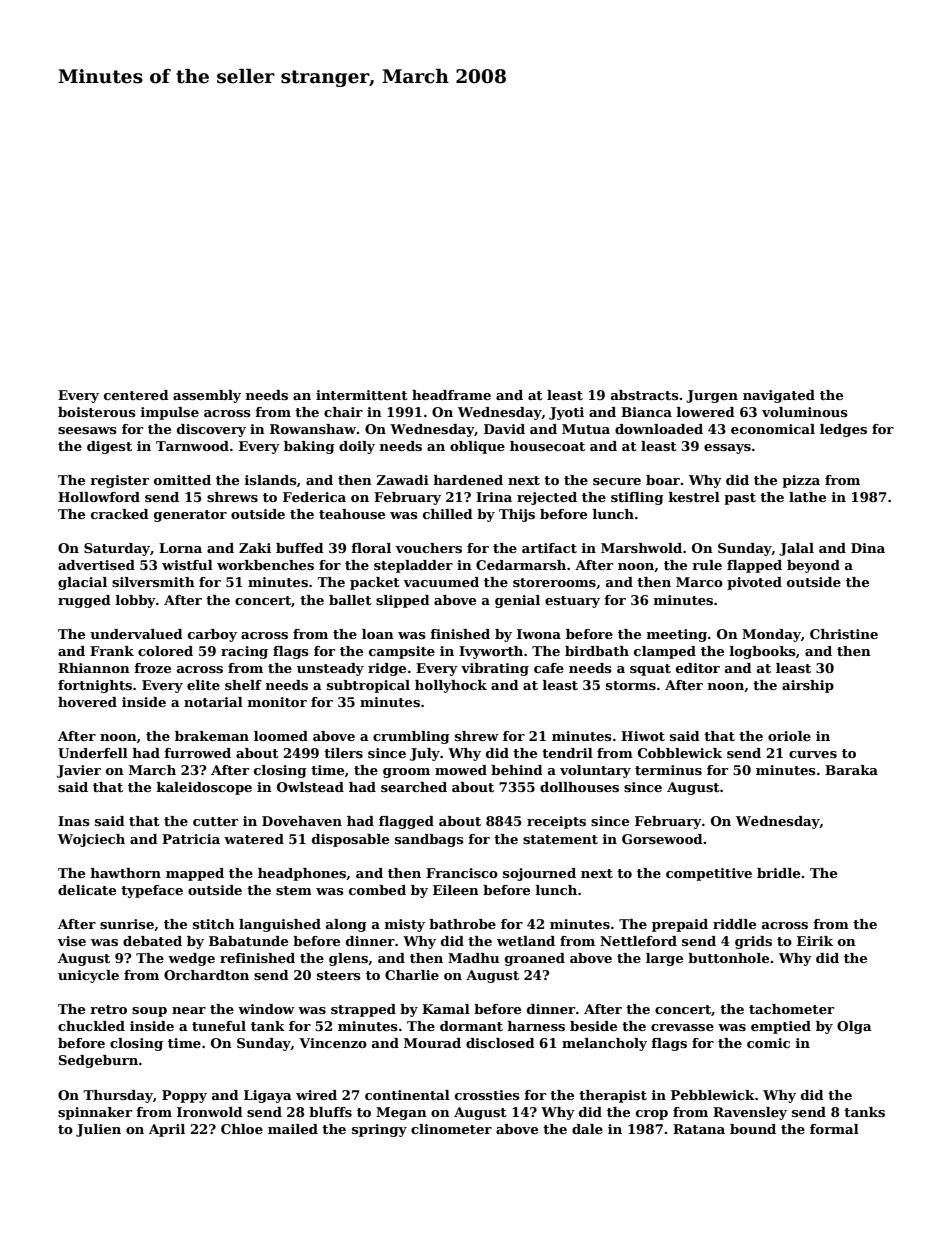 Image resolution: width=952 pixels, height=1233 pixels. Describe the element at coordinates (271, 480) in the image. I see `islands` at that location.
